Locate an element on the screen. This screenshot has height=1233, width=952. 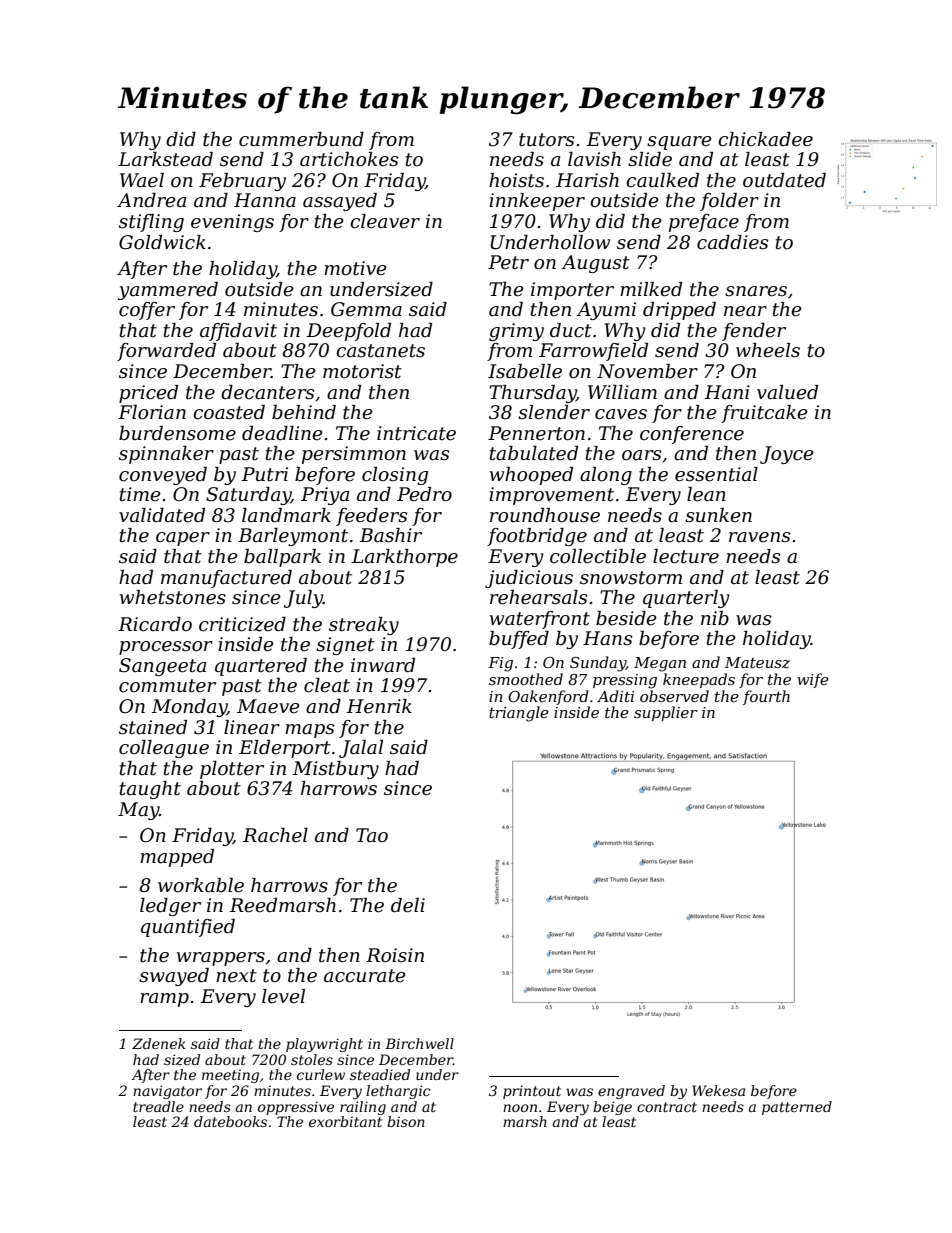
deli is located at coordinates (408, 905).
